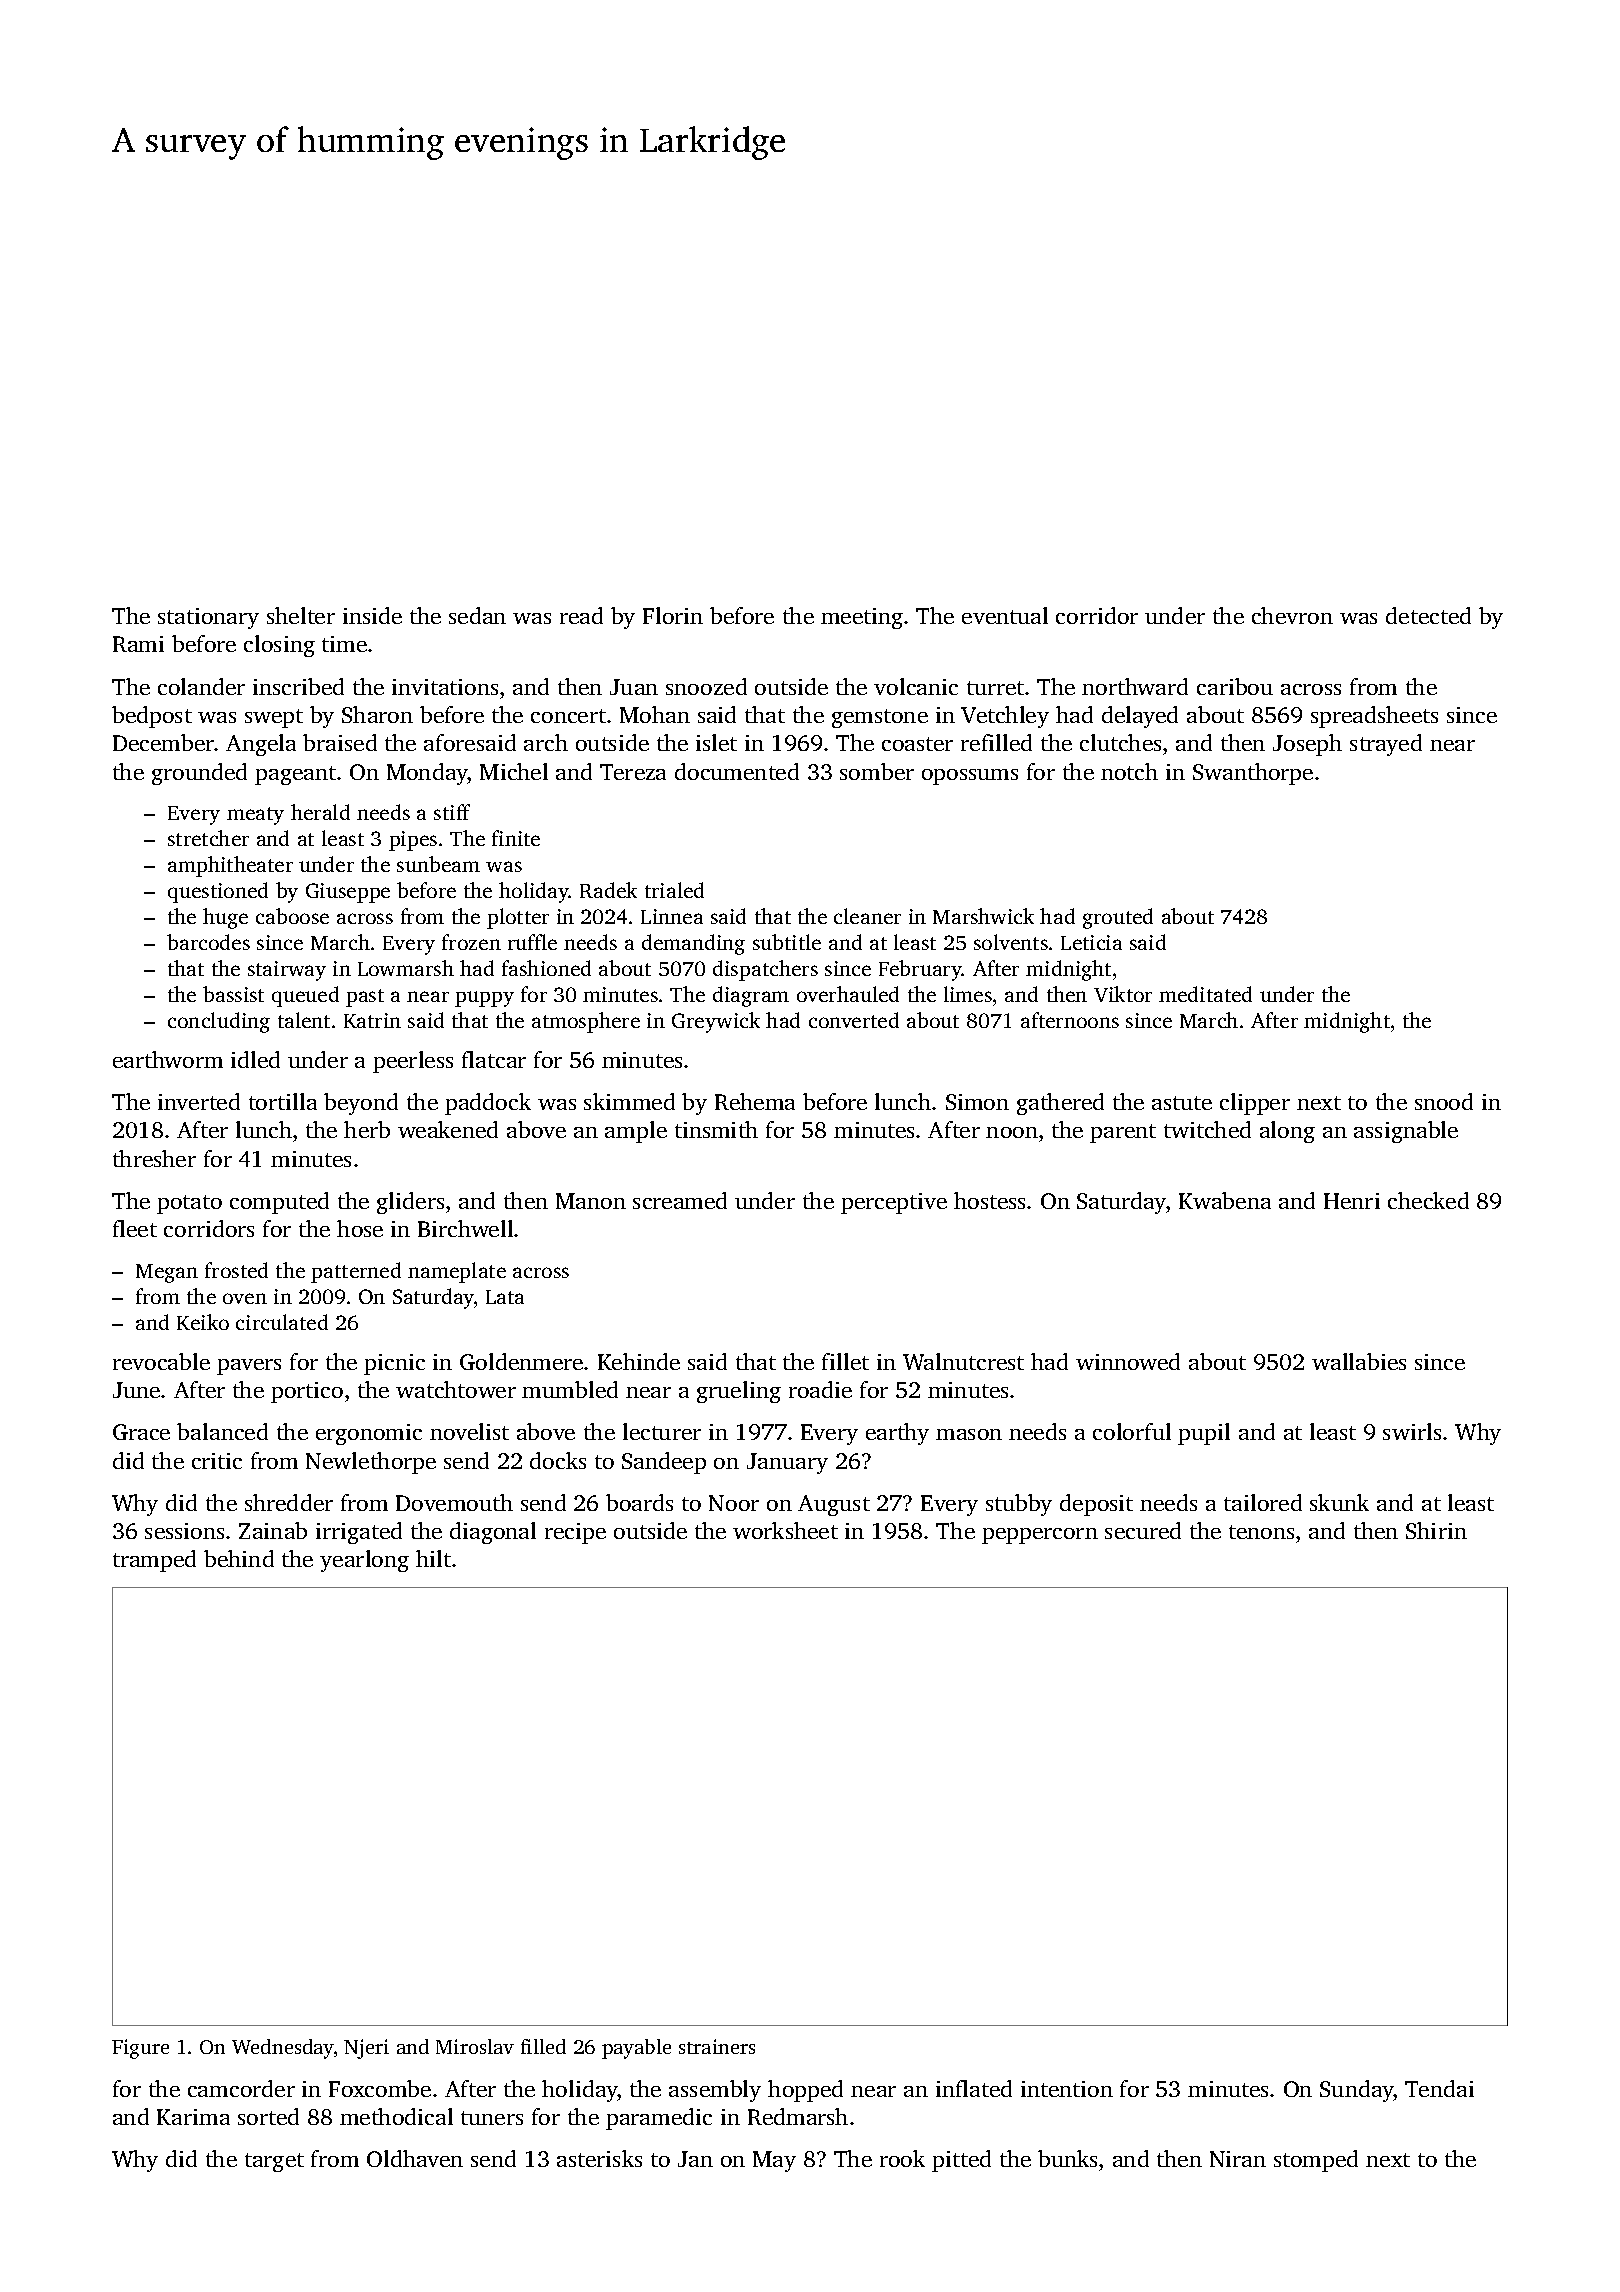 The height and width of the screenshot is (2292, 1620). Describe the element at coordinates (1386, 745) in the screenshot. I see `strayed` at that location.
